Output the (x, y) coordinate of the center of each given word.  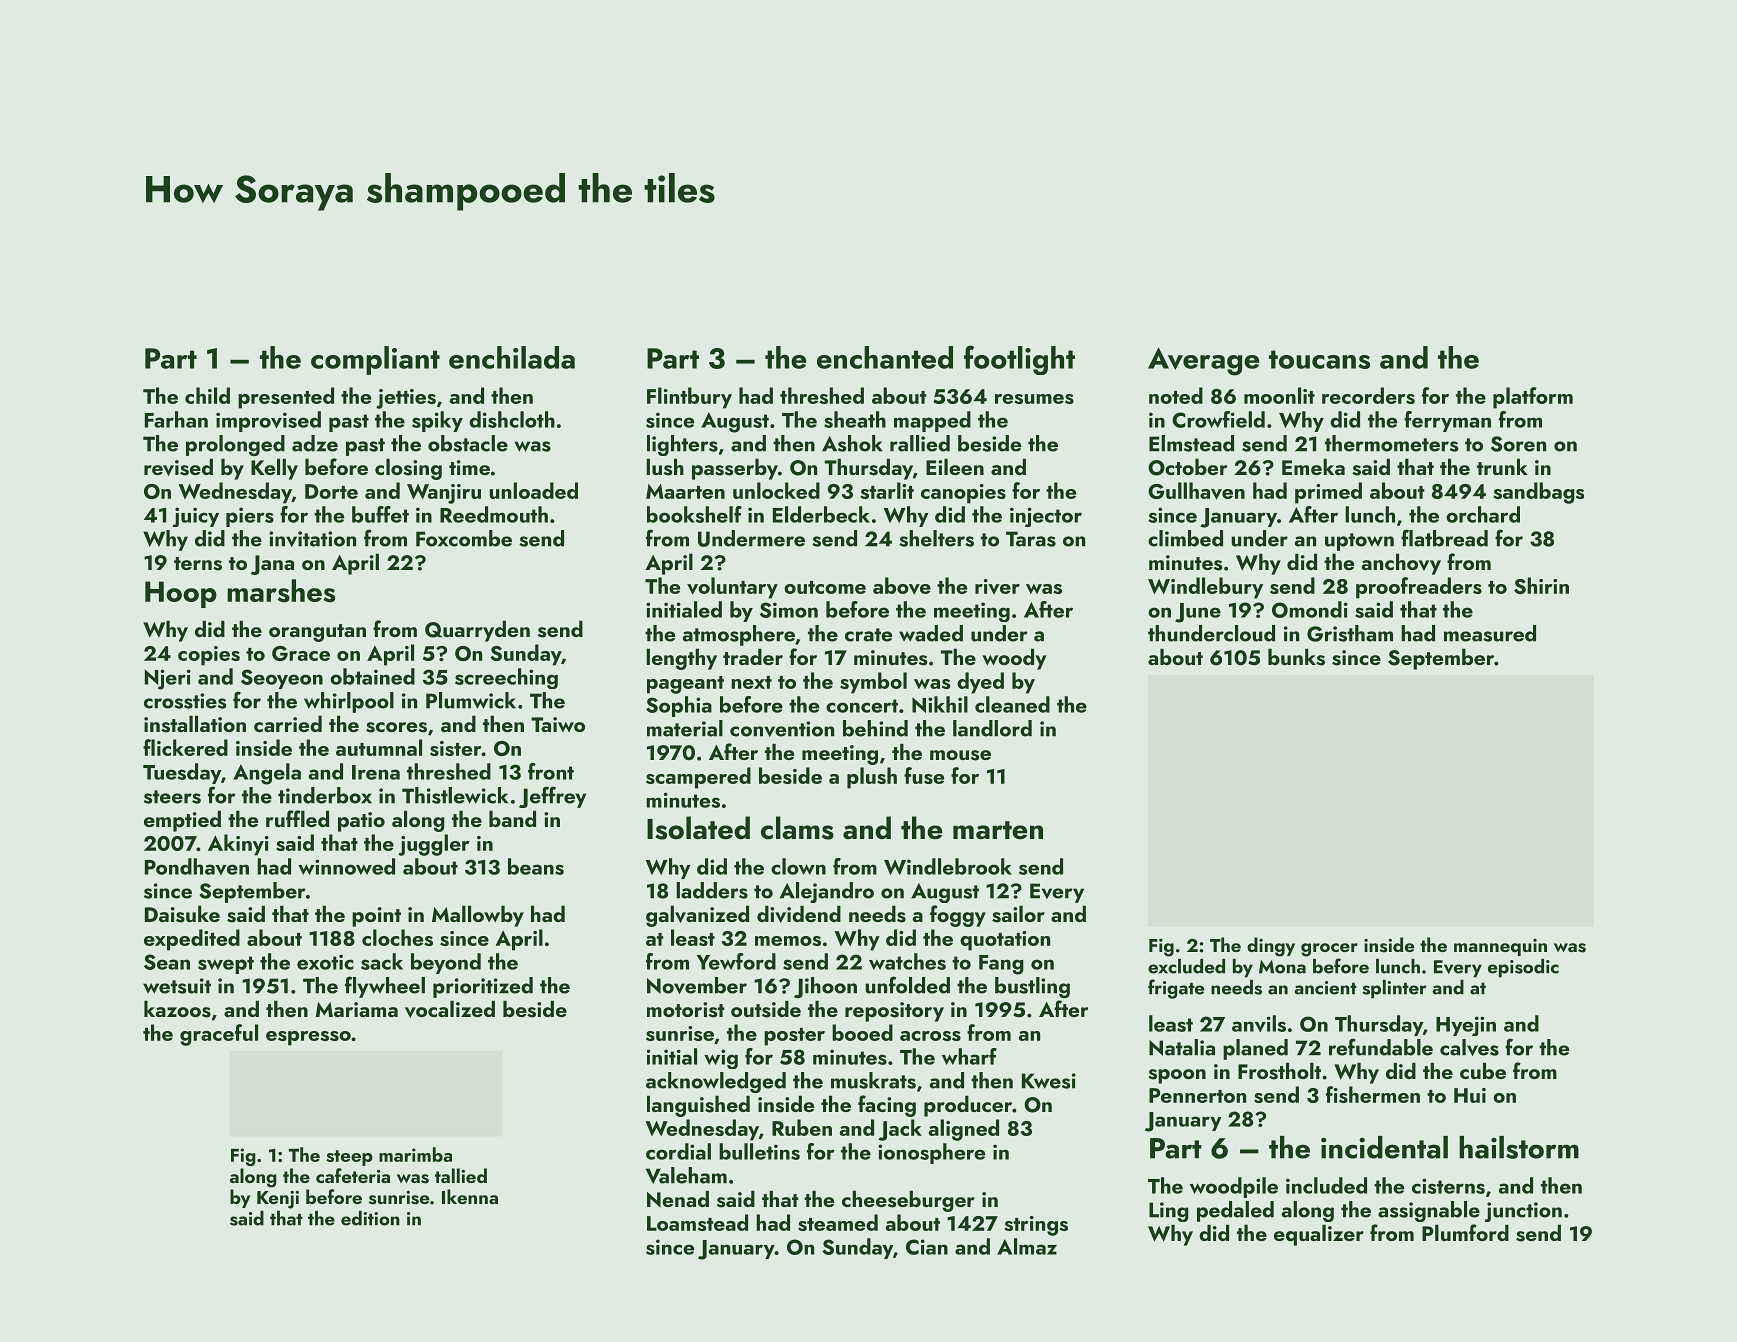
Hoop (181, 594)
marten (998, 830)
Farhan (176, 419)
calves (1469, 1047)
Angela (267, 774)
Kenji (278, 1200)
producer (968, 1106)
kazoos (177, 1009)
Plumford (1465, 1232)
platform (1533, 398)
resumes (1034, 399)
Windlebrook (948, 866)
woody (1014, 659)
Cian (927, 1247)
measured (1490, 633)
